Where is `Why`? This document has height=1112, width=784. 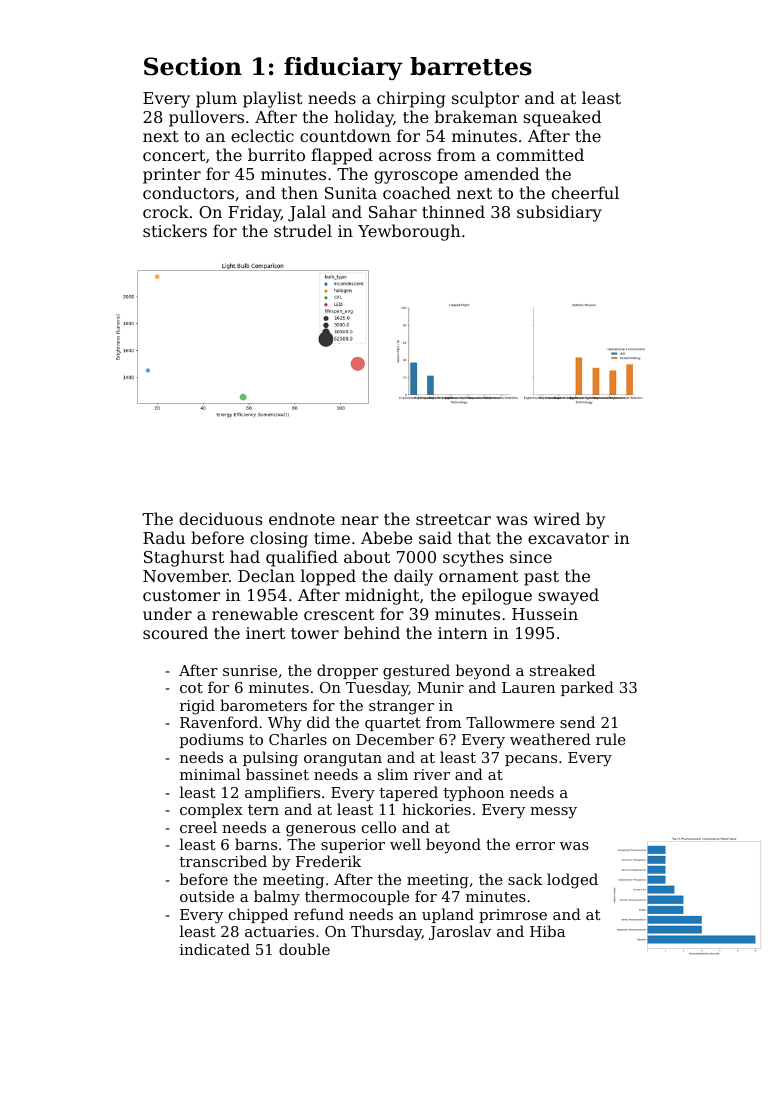
Why is located at coordinates (285, 724).
